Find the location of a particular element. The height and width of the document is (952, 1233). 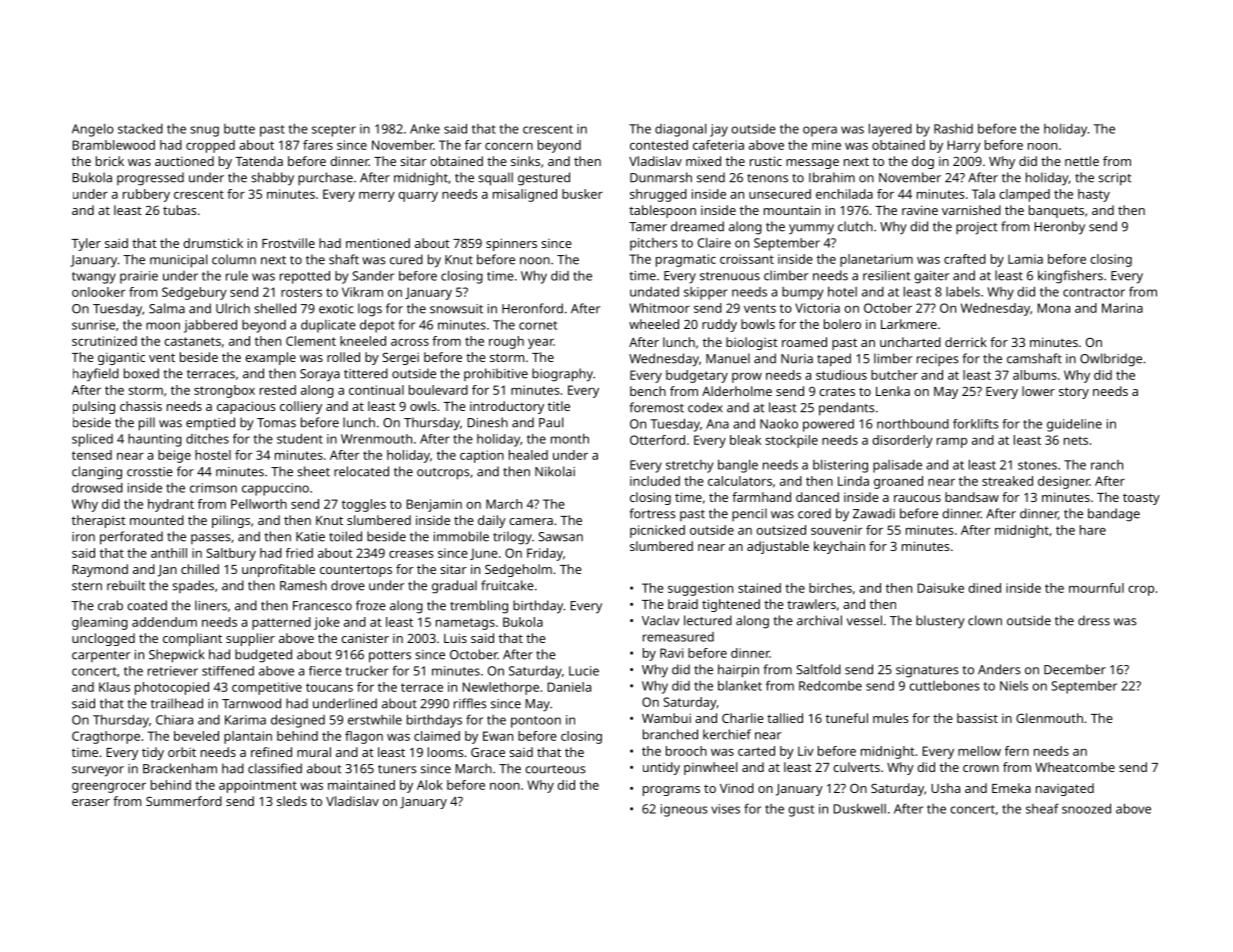

mixed is located at coordinates (703, 161).
